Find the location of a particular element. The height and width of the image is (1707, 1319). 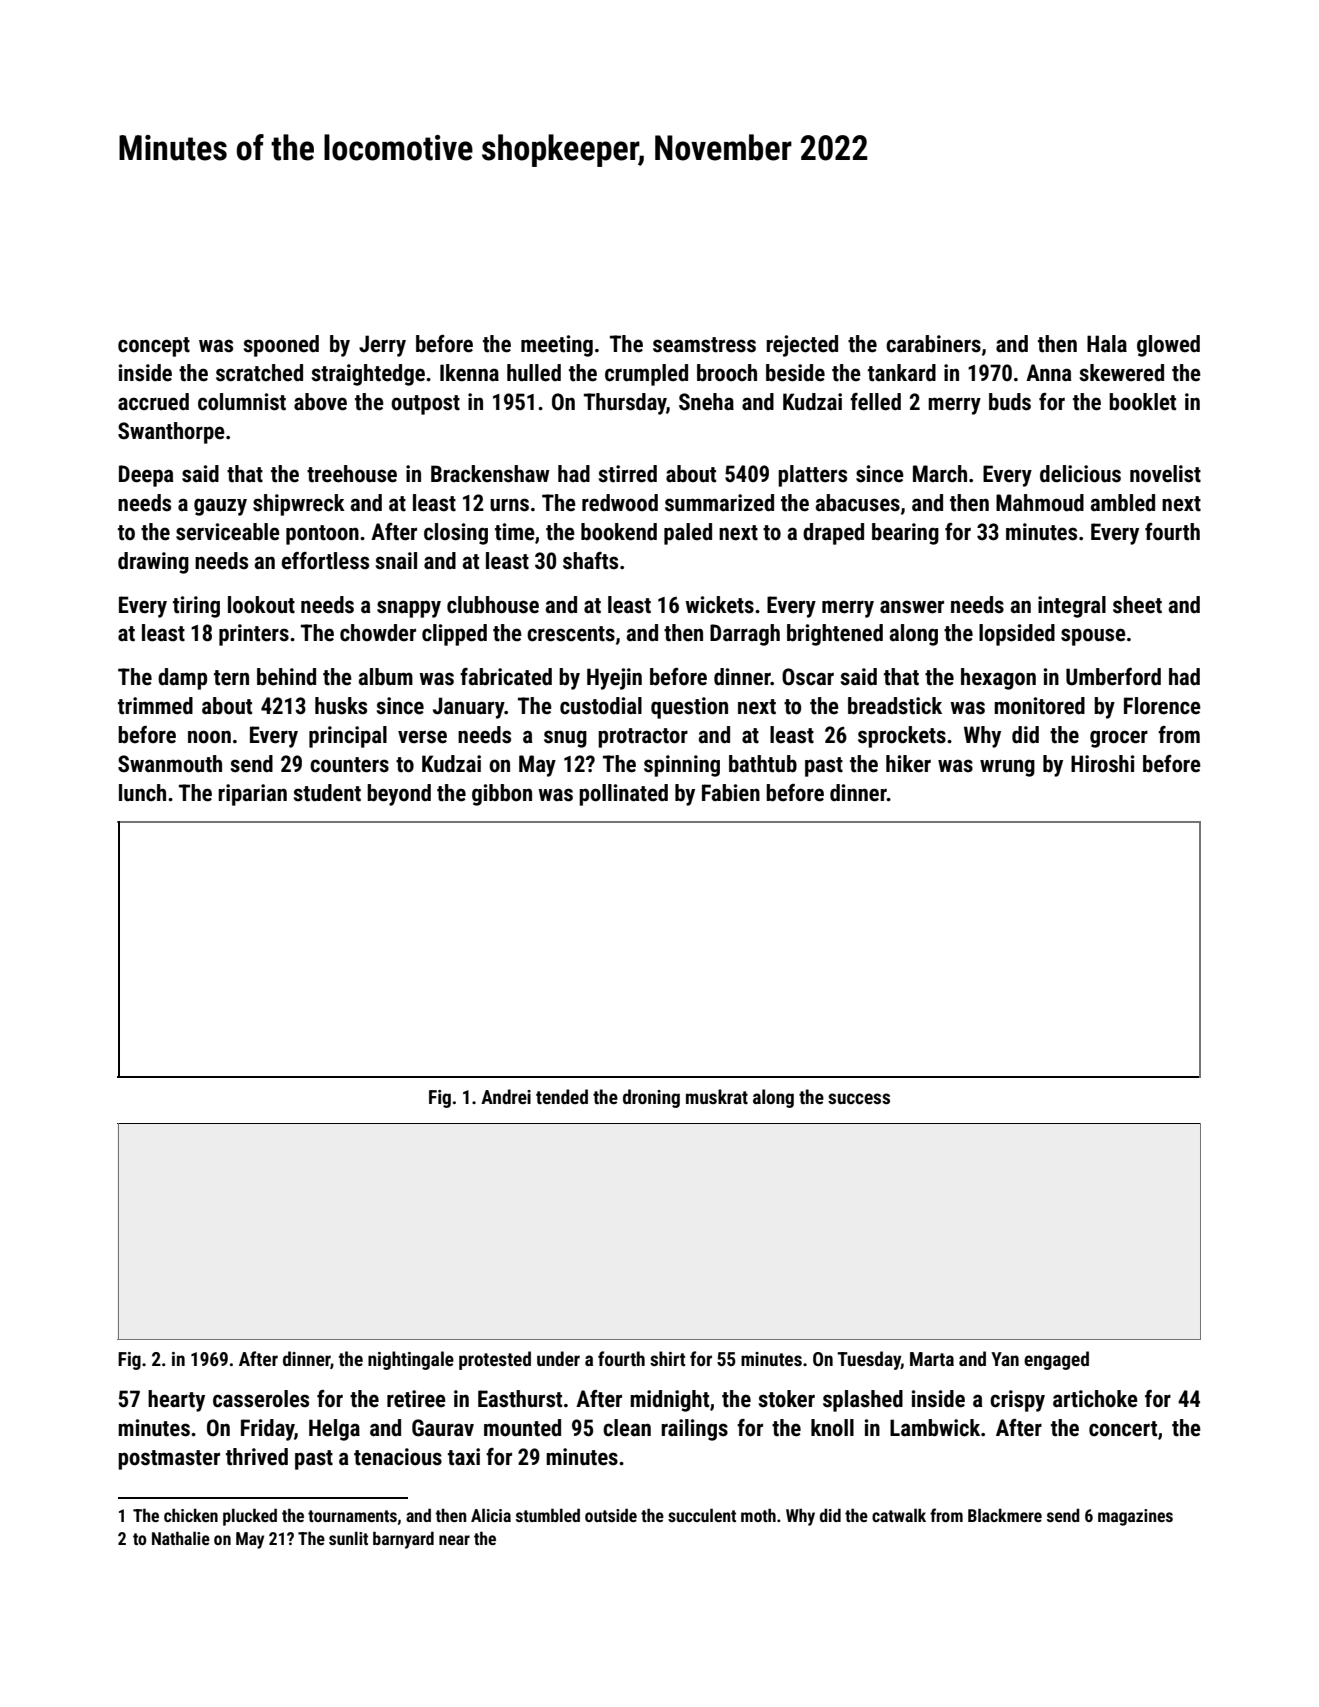

gauzy is located at coordinates (220, 507).
